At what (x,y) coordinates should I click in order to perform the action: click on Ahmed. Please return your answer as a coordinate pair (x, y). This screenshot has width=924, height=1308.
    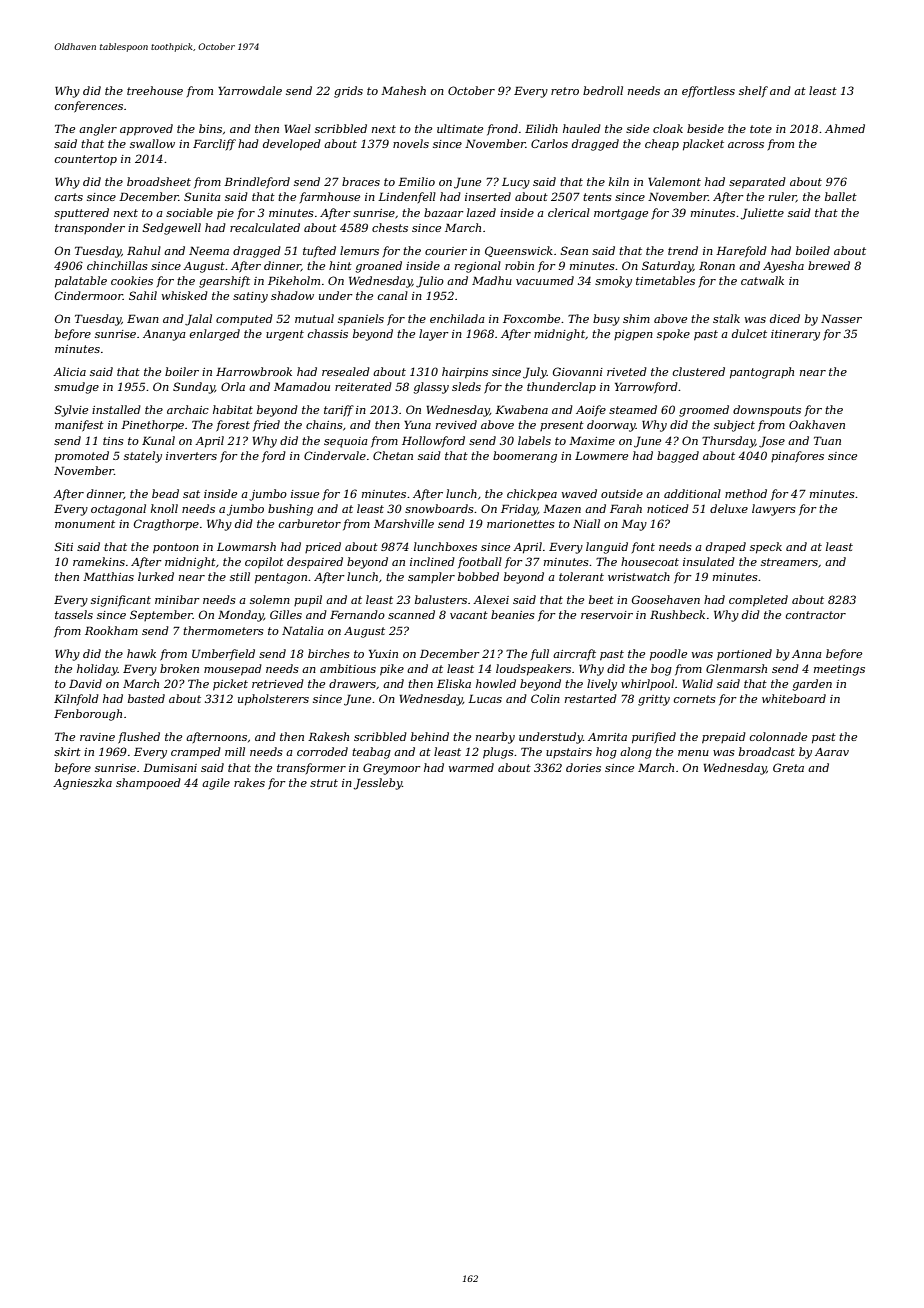
    Looking at the image, I should click on (845, 128).
